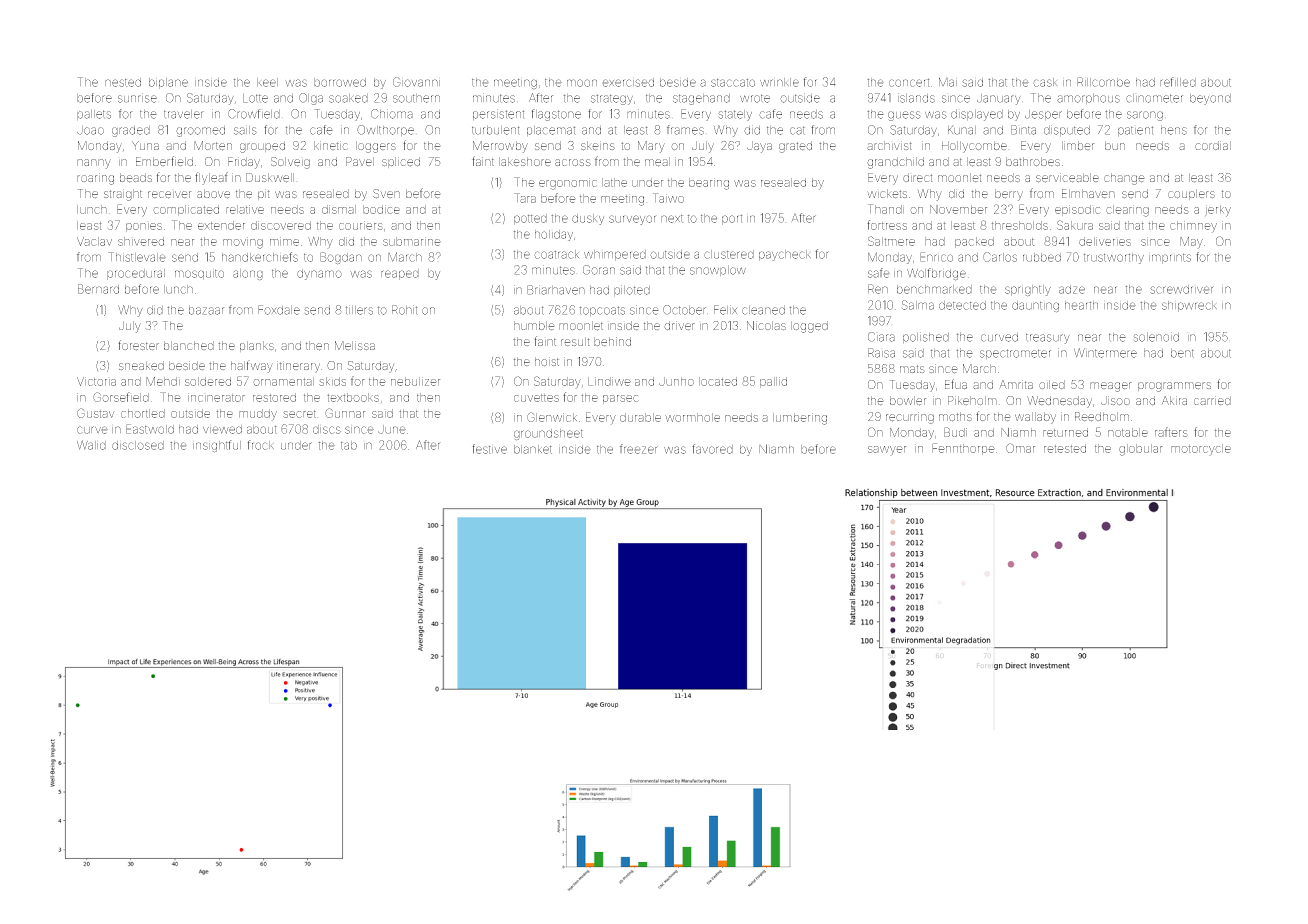  What do you see at coordinates (712, 449) in the screenshot?
I see `favored` at bounding box center [712, 449].
